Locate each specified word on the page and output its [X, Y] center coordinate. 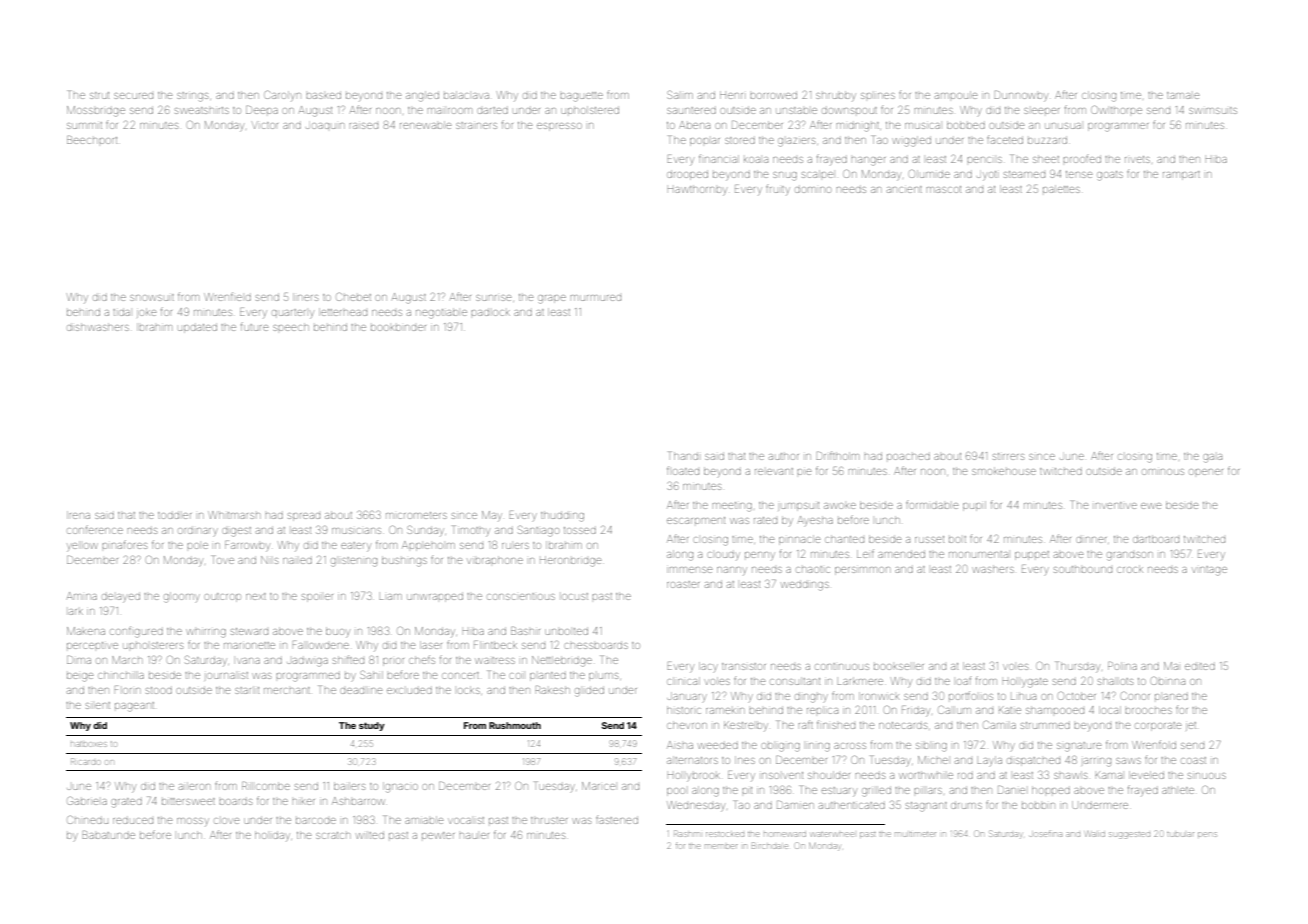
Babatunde [108, 835]
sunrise [494, 298]
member [721, 846]
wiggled [911, 141]
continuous [842, 666]
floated [683, 470]
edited [1200, 666]
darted [492, 110]
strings [192, 97]
